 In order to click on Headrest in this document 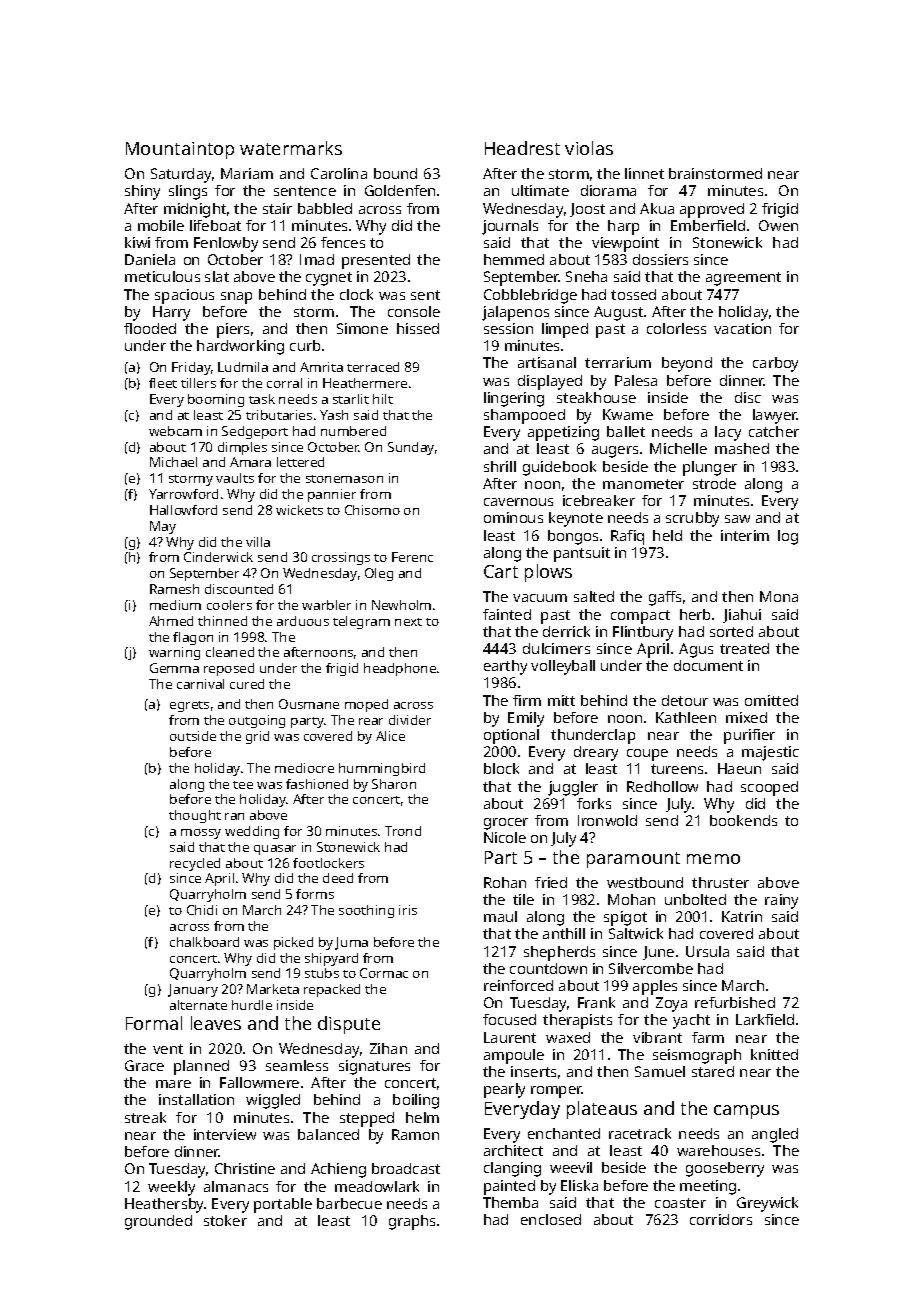, I will do `click(522, 148)`.
